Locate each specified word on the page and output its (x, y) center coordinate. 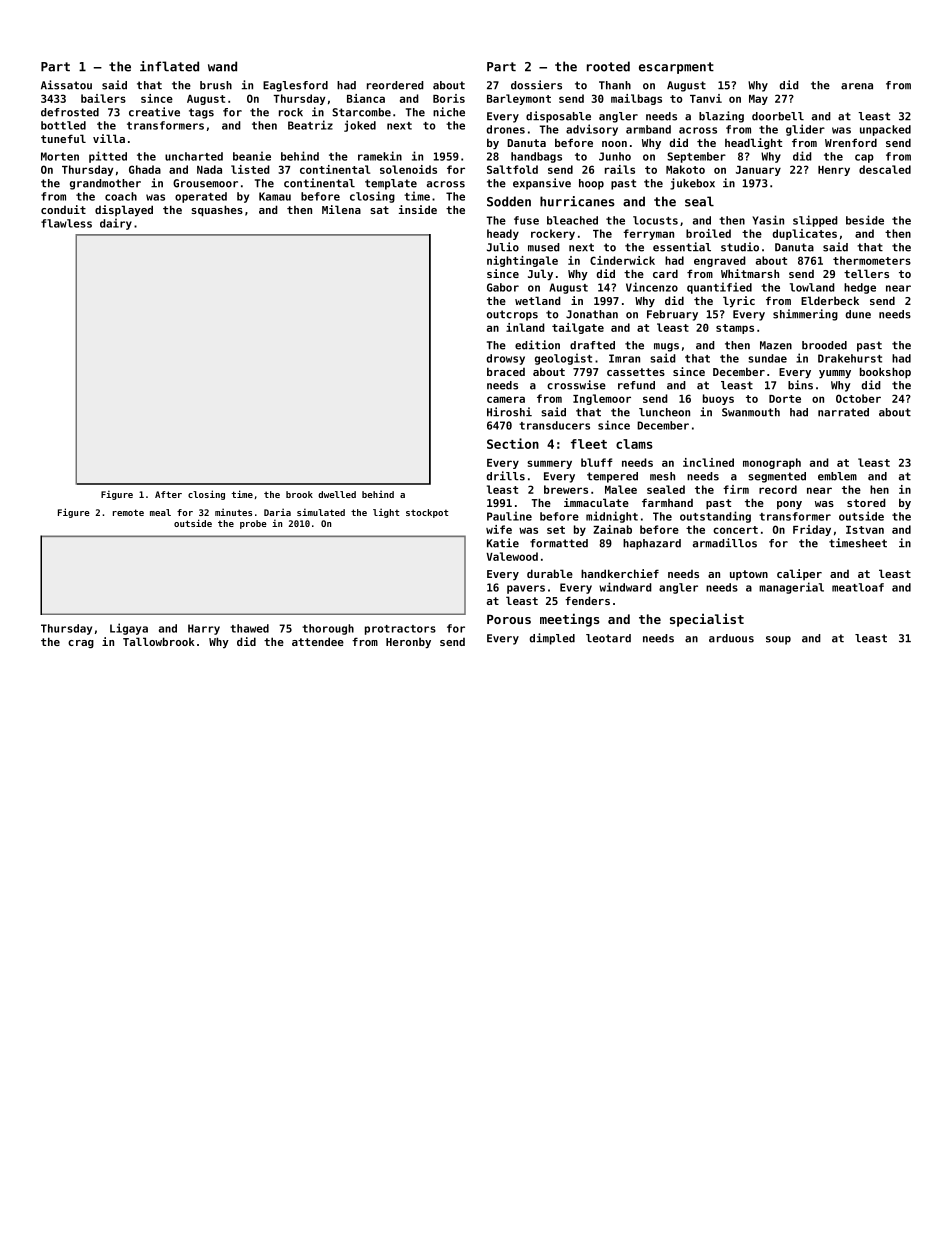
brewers (566, 489)
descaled (885, 169)
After (168, 494)
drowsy (505, 359)
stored (866, 502)
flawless (66, 223)
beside (865, 220)
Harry (204, 629)
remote (128, 512)
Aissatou (66, 85)
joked (360, 126)
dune (858, 314)
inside (418, 209)
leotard (608, 638)
